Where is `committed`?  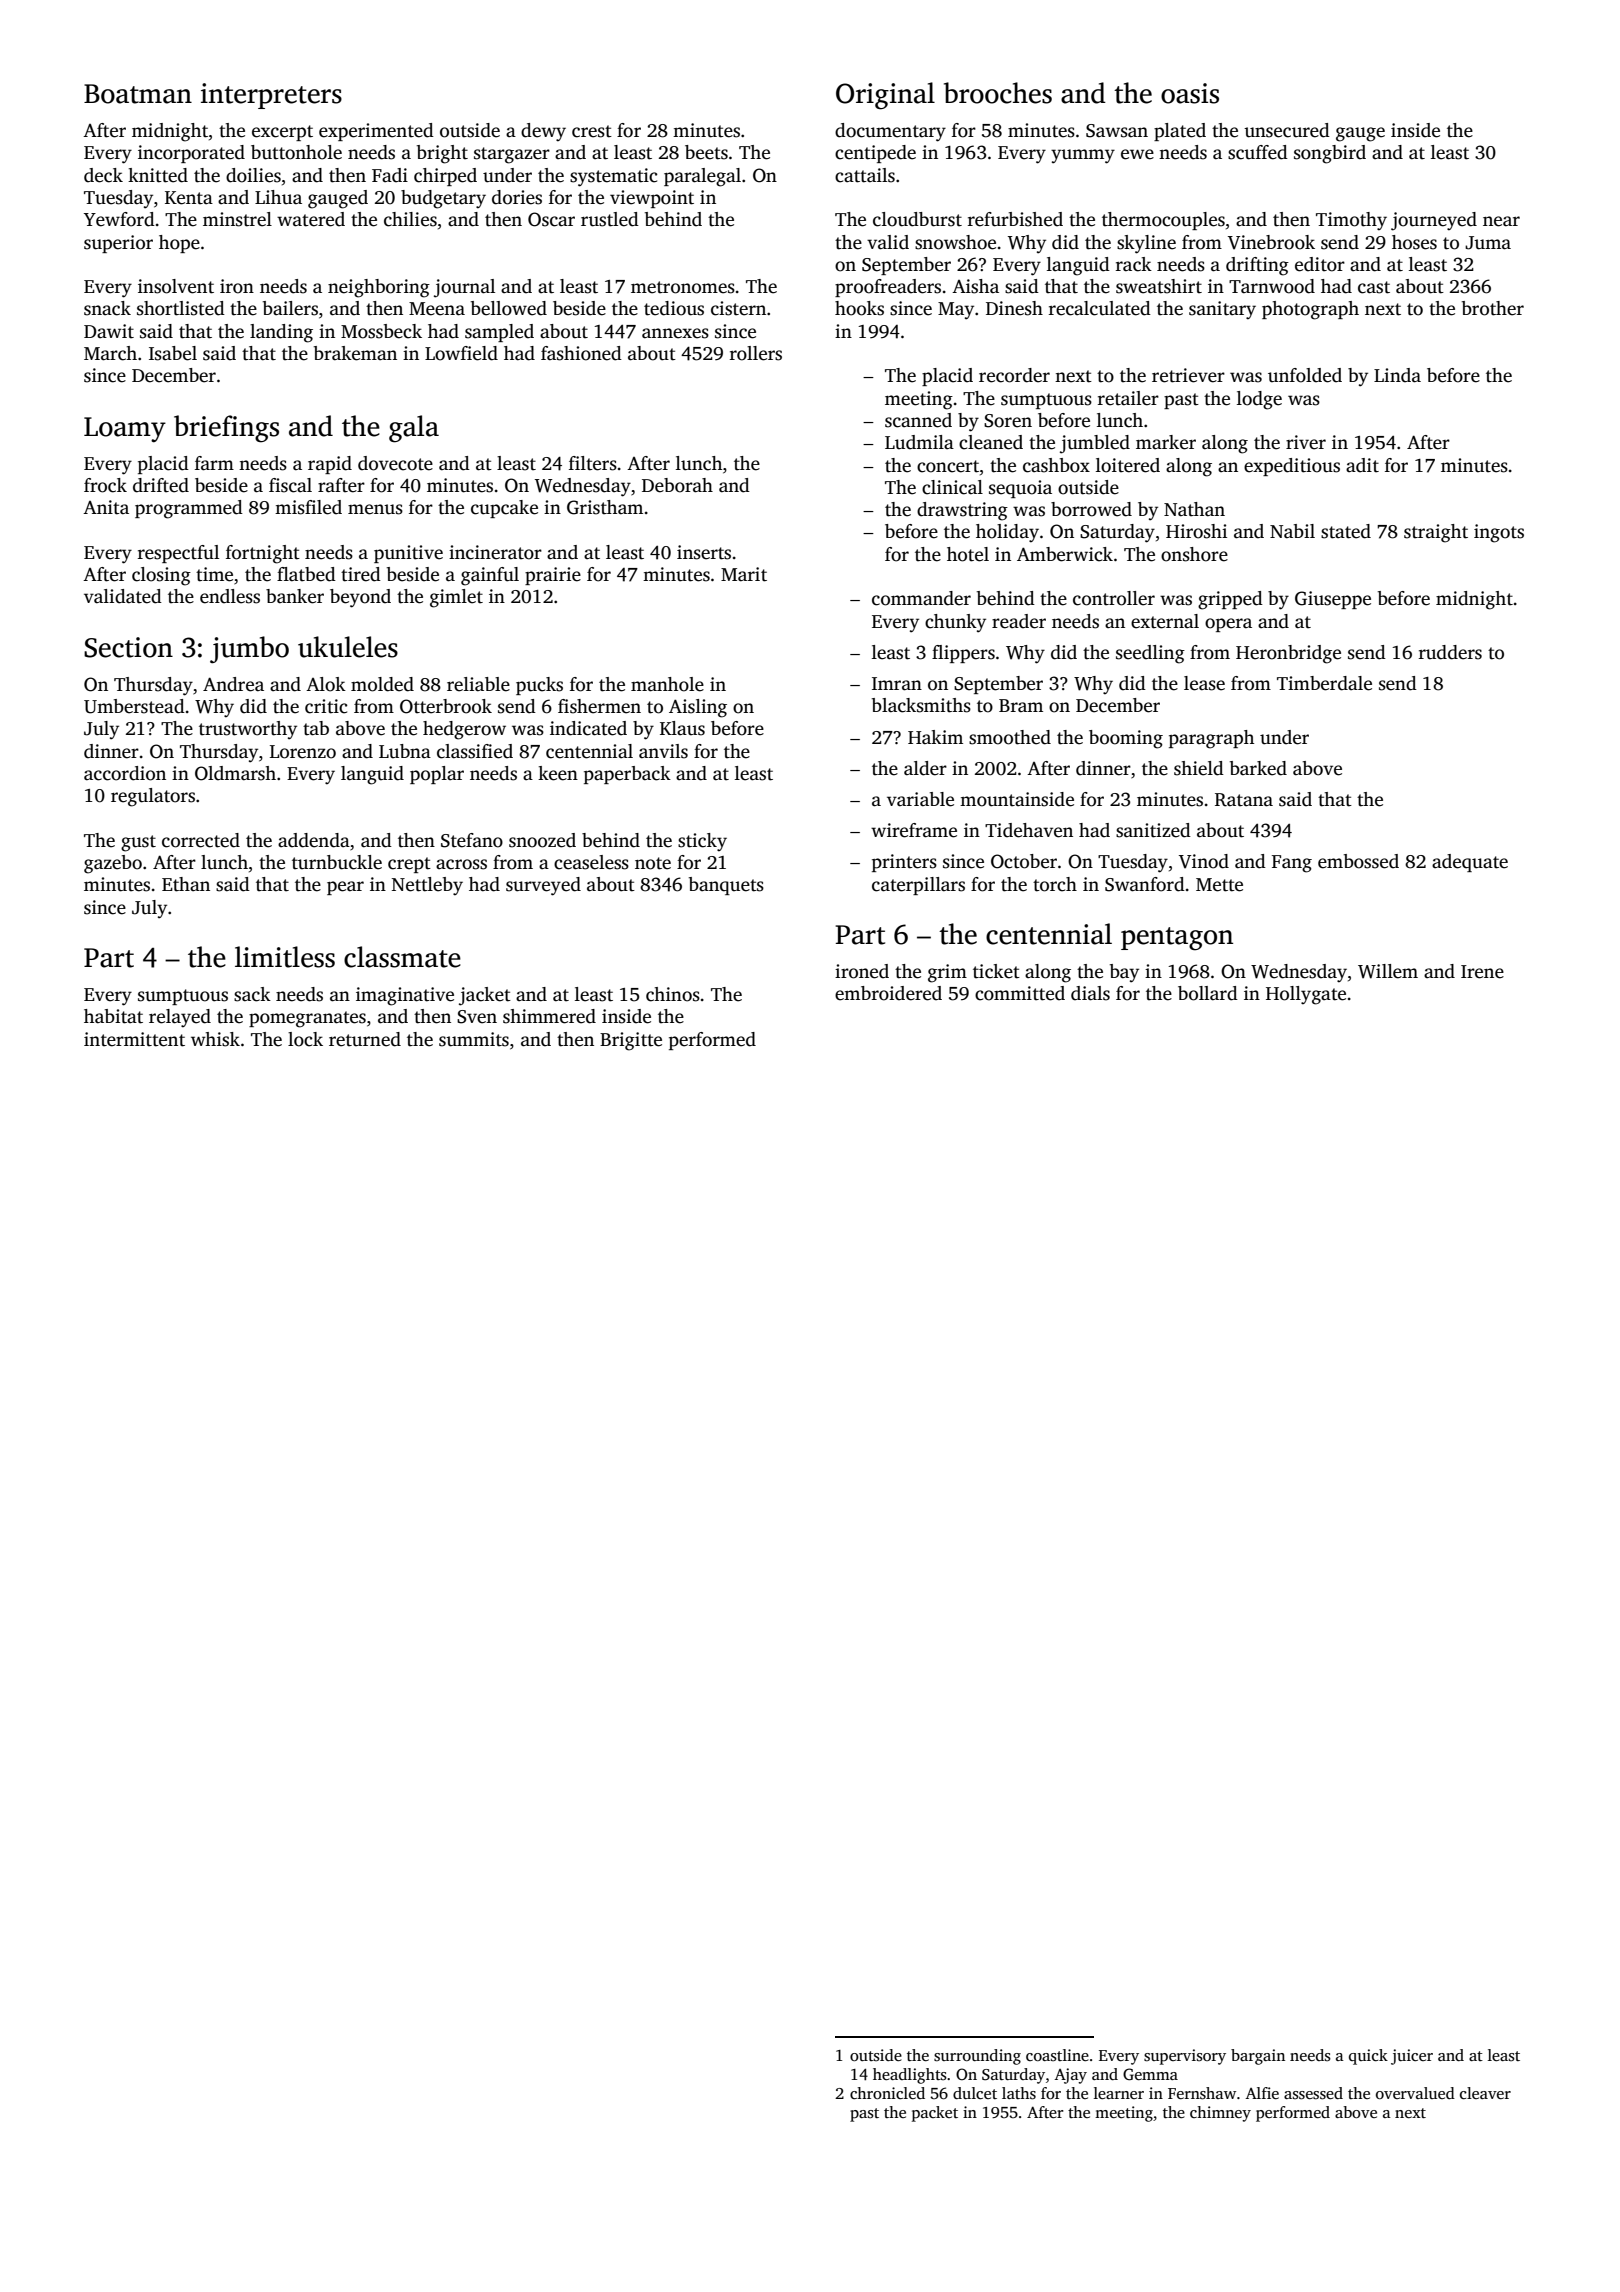 committed is located at coordinates (1020, 993).
